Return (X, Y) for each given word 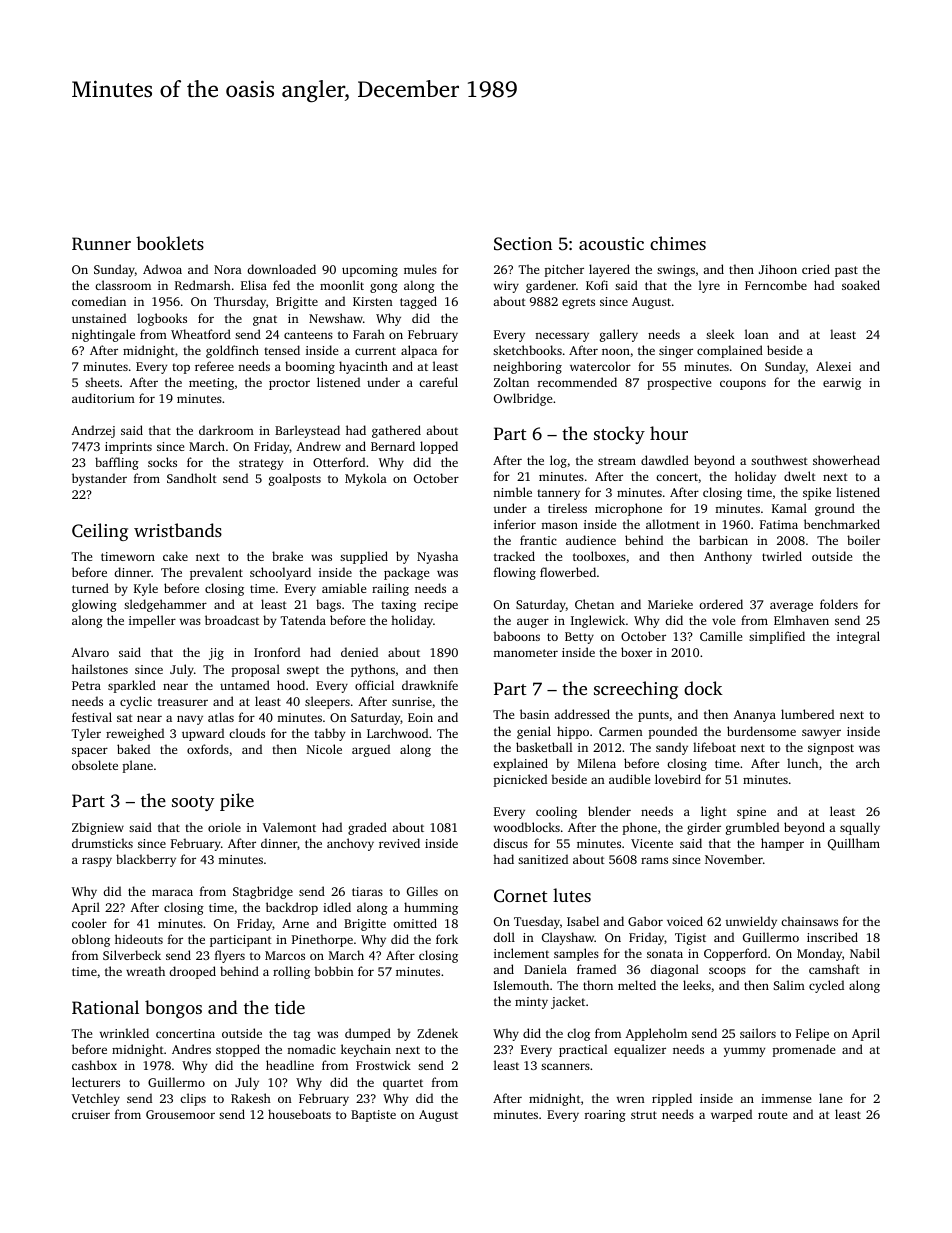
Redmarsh (203, 285)
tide (290, 1007)
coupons (743, 385)
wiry (506, 287)
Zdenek (437, 1033)
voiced (685, 921)
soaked (861, 285)
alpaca (419, 351)
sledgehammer (165, 605)
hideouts (139, 939)
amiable (344, 588)
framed (596, 969)
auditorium (103, 398)
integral (858, 637)
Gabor (645, 921)
